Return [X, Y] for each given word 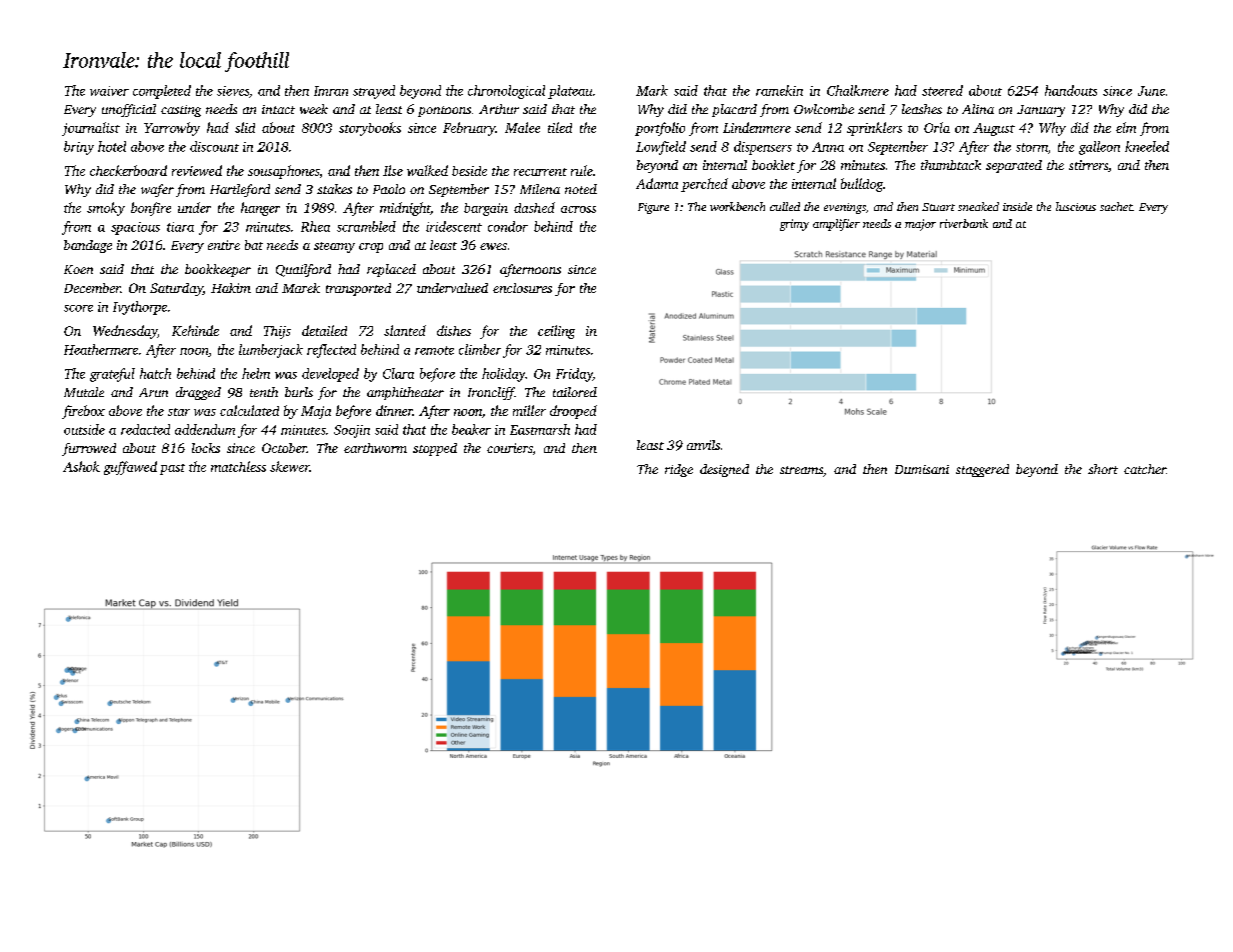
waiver [109, 91]
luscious [1076, 206]
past [172, 469]
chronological [506, 92]
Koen [78, 269]
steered [942, 90]
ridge [679, 470]
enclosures [522, 288]
